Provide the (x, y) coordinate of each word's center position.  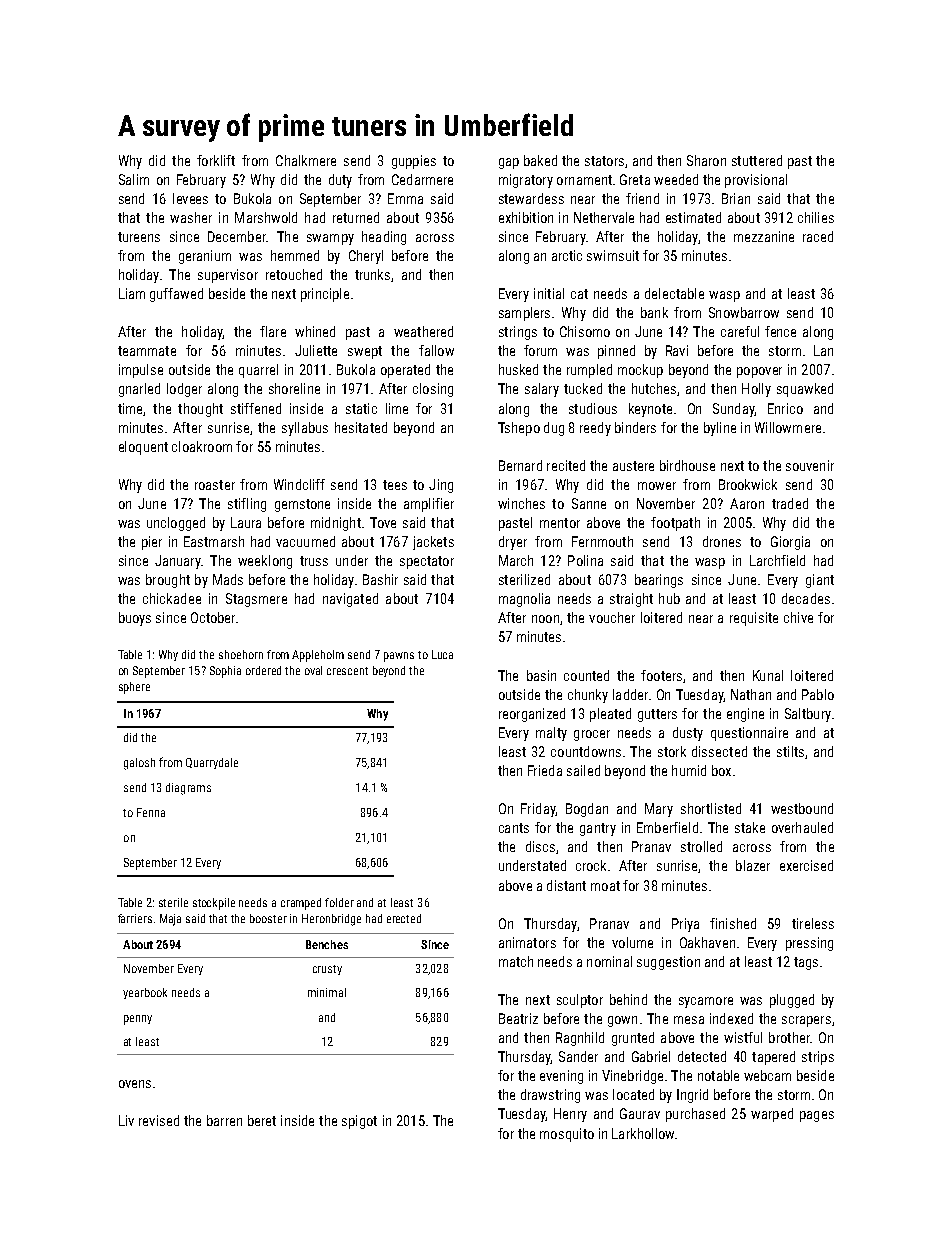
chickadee (172, 598)
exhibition (526, 217)
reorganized (532, 715)
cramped (301, 904)
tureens (139, 237)
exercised (806, 865)
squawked (805, 390)
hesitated (361, 427)
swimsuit (613, 255)
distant (566, 885)
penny (138, 1020)
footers (661, 675)
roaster (215, 485)
